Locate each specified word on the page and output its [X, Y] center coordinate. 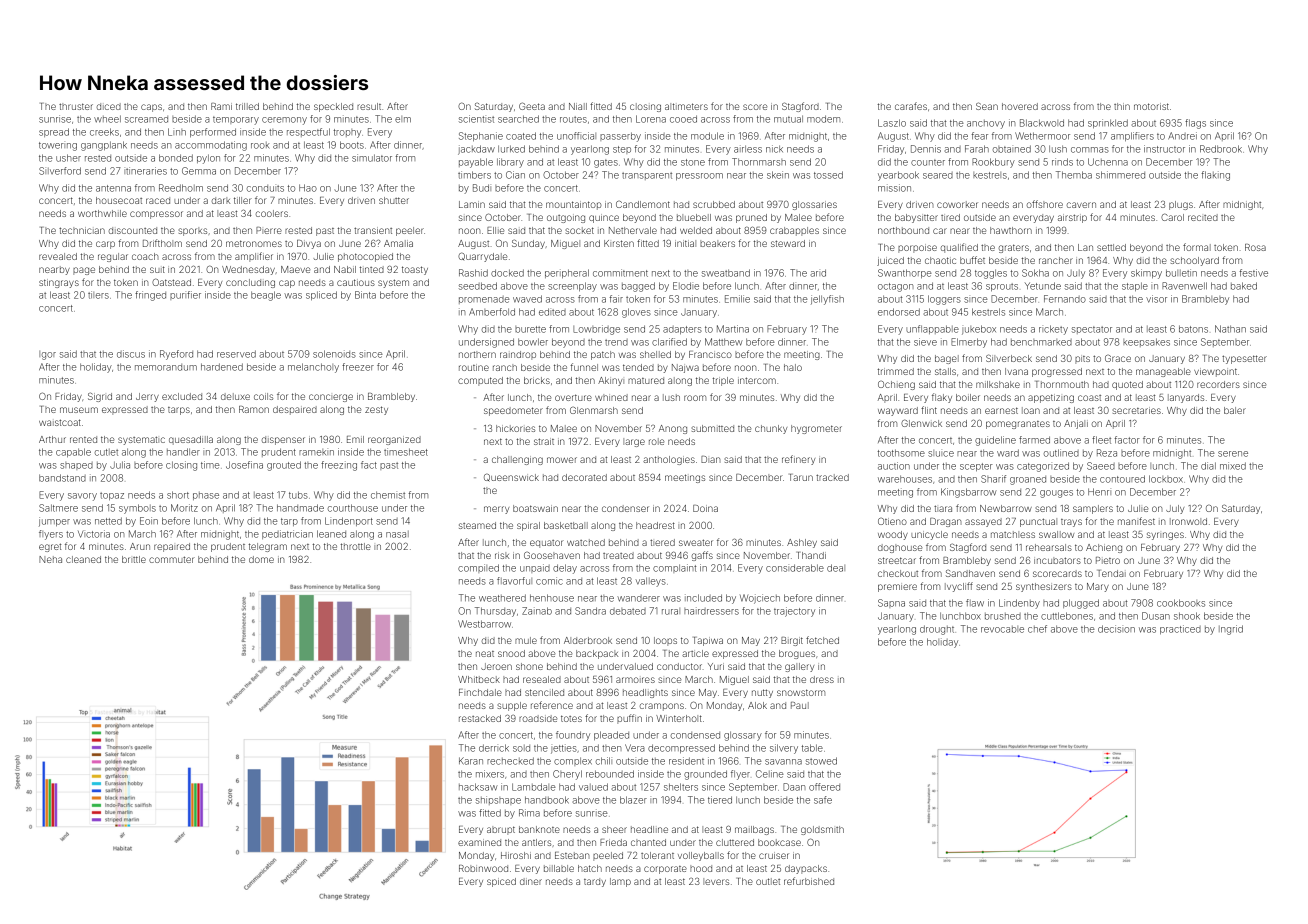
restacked [480, 718]
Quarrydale [482, 257]
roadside [538, 718]
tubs [298, 495]
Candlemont [643, 204]
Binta [365, 295]
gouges [1056, 494]
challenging [517, 460]
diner [531, 881]
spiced [501, 882]
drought [937, 630]
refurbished [809, 881]
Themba [1074, 175]
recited [1203, 217]
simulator [372, 158]
